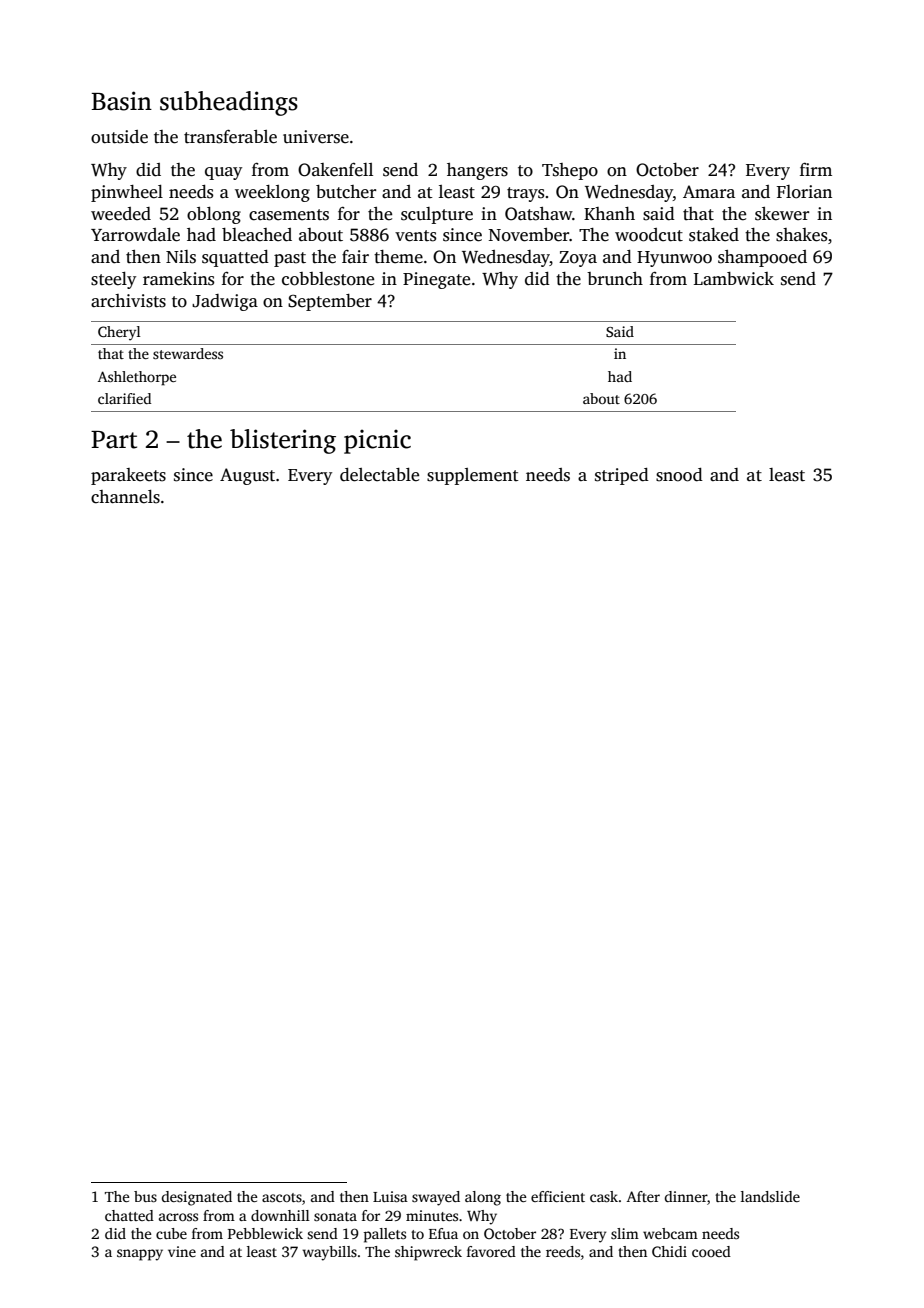 The height and width of the screenshot is (1308, 924). I want to click on butcher, so click(346, 192).
